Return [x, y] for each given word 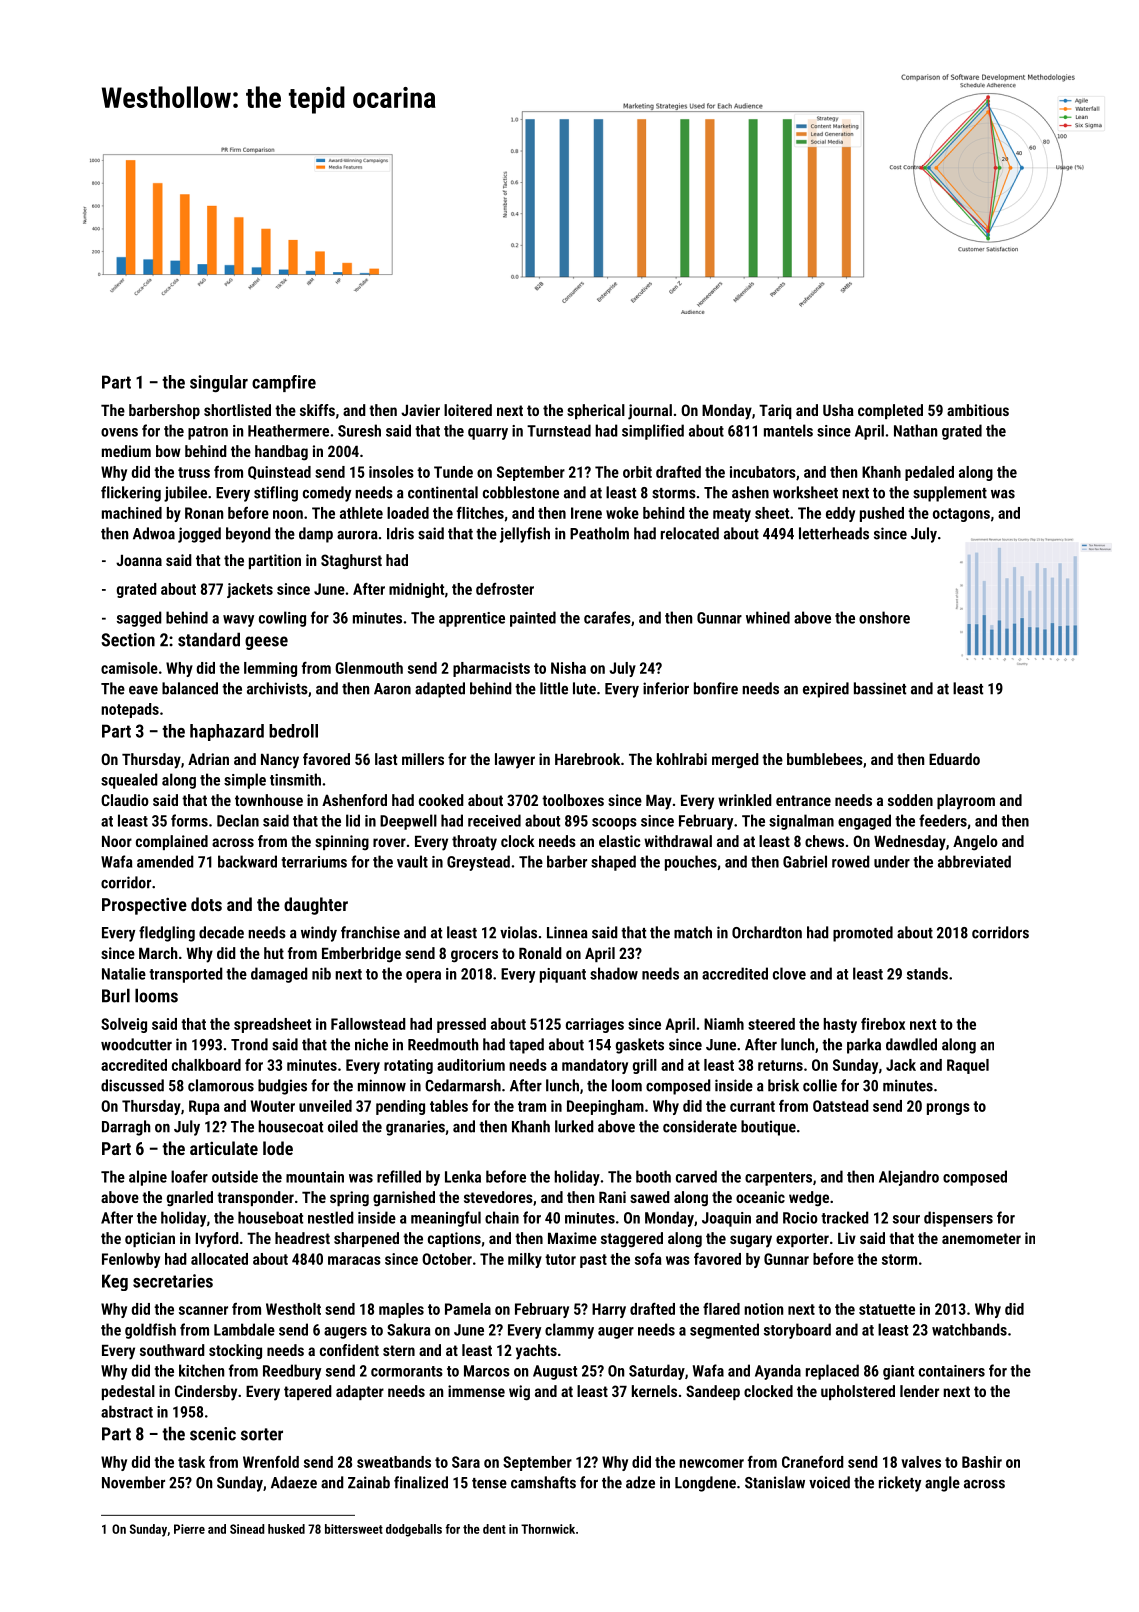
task [191, 1462]
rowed [851, 861]
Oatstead [841, 1106]
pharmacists [491, 669]
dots [206, 904]
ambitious [978, 410]
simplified [653, 432]
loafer [189, 1176]
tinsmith [295, 779]
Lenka [463, 1176]
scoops [614, 824]
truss [194, 472]
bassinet [880, 688]
